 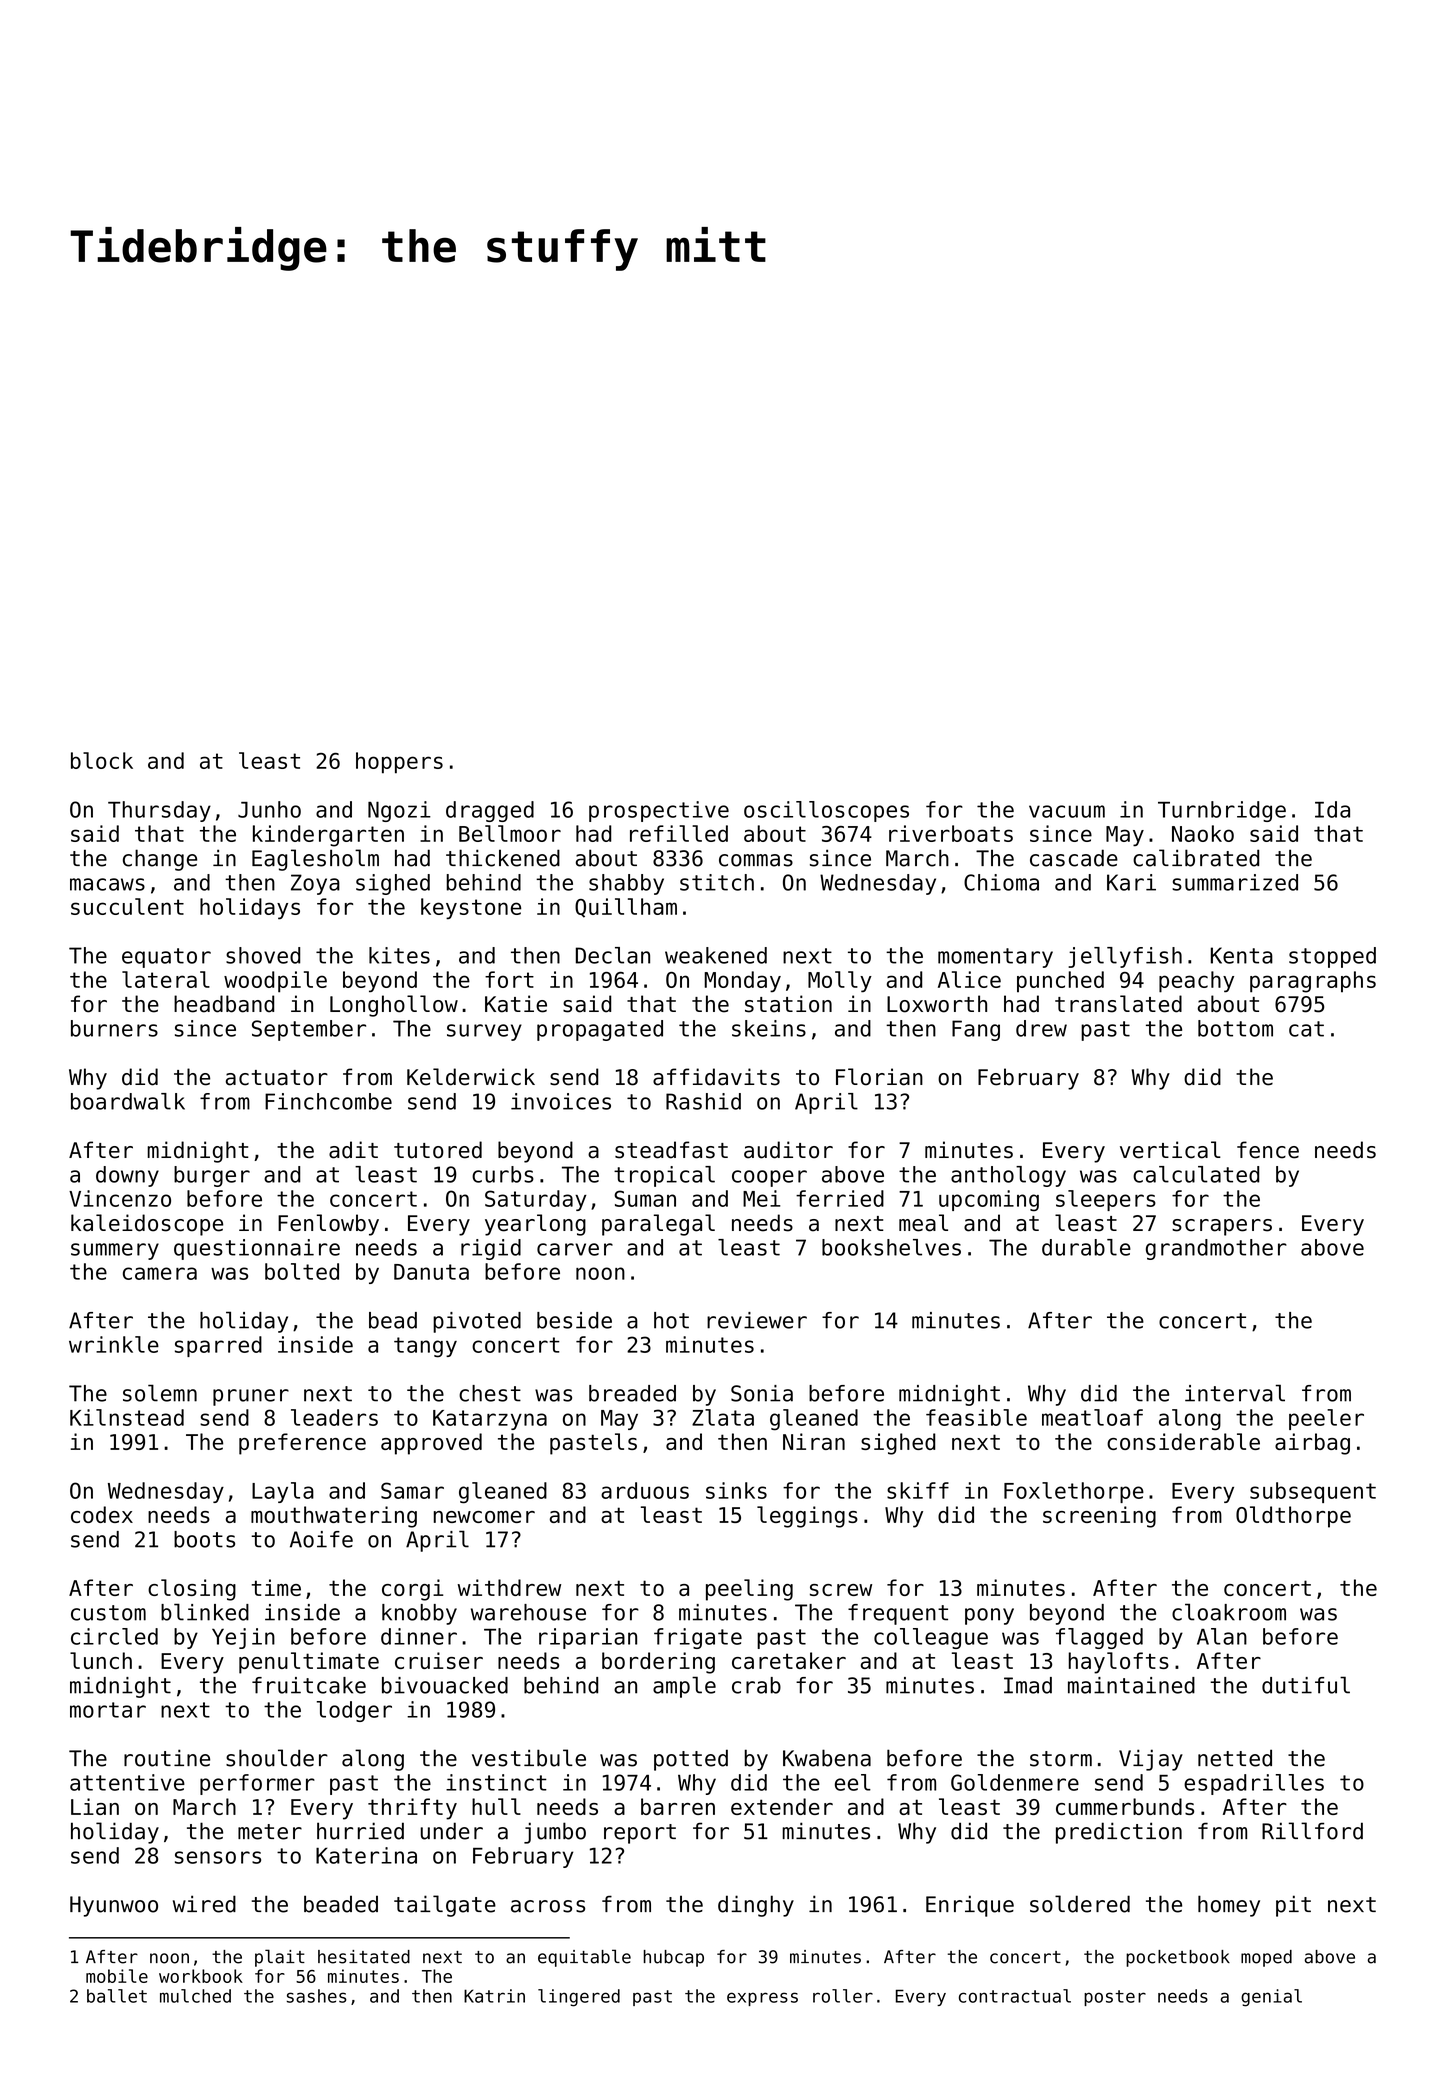 I want to click on poster, so click(x=1115, y=1998).
